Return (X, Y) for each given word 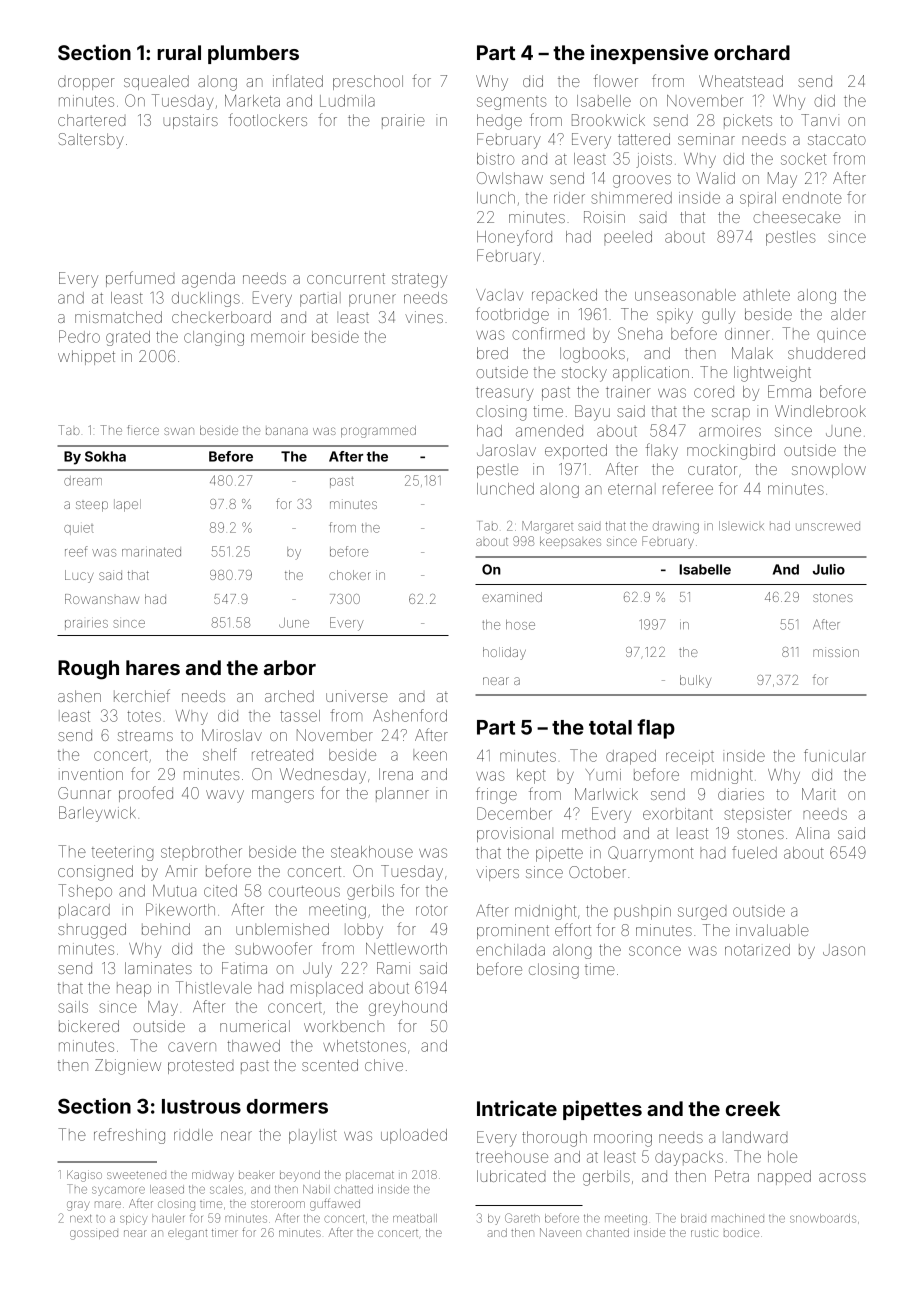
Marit (819, 794)
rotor (432, 910)
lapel (127, 505)
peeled (628, 238)
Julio (829, 569)
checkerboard (221, 317)
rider (569, 198)
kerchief (142, 695)
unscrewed (828, 527)
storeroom (278, 1204)
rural (179, 52)
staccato (837, 139)
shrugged (92, 931)
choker (350, 575)
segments (512, 103)
